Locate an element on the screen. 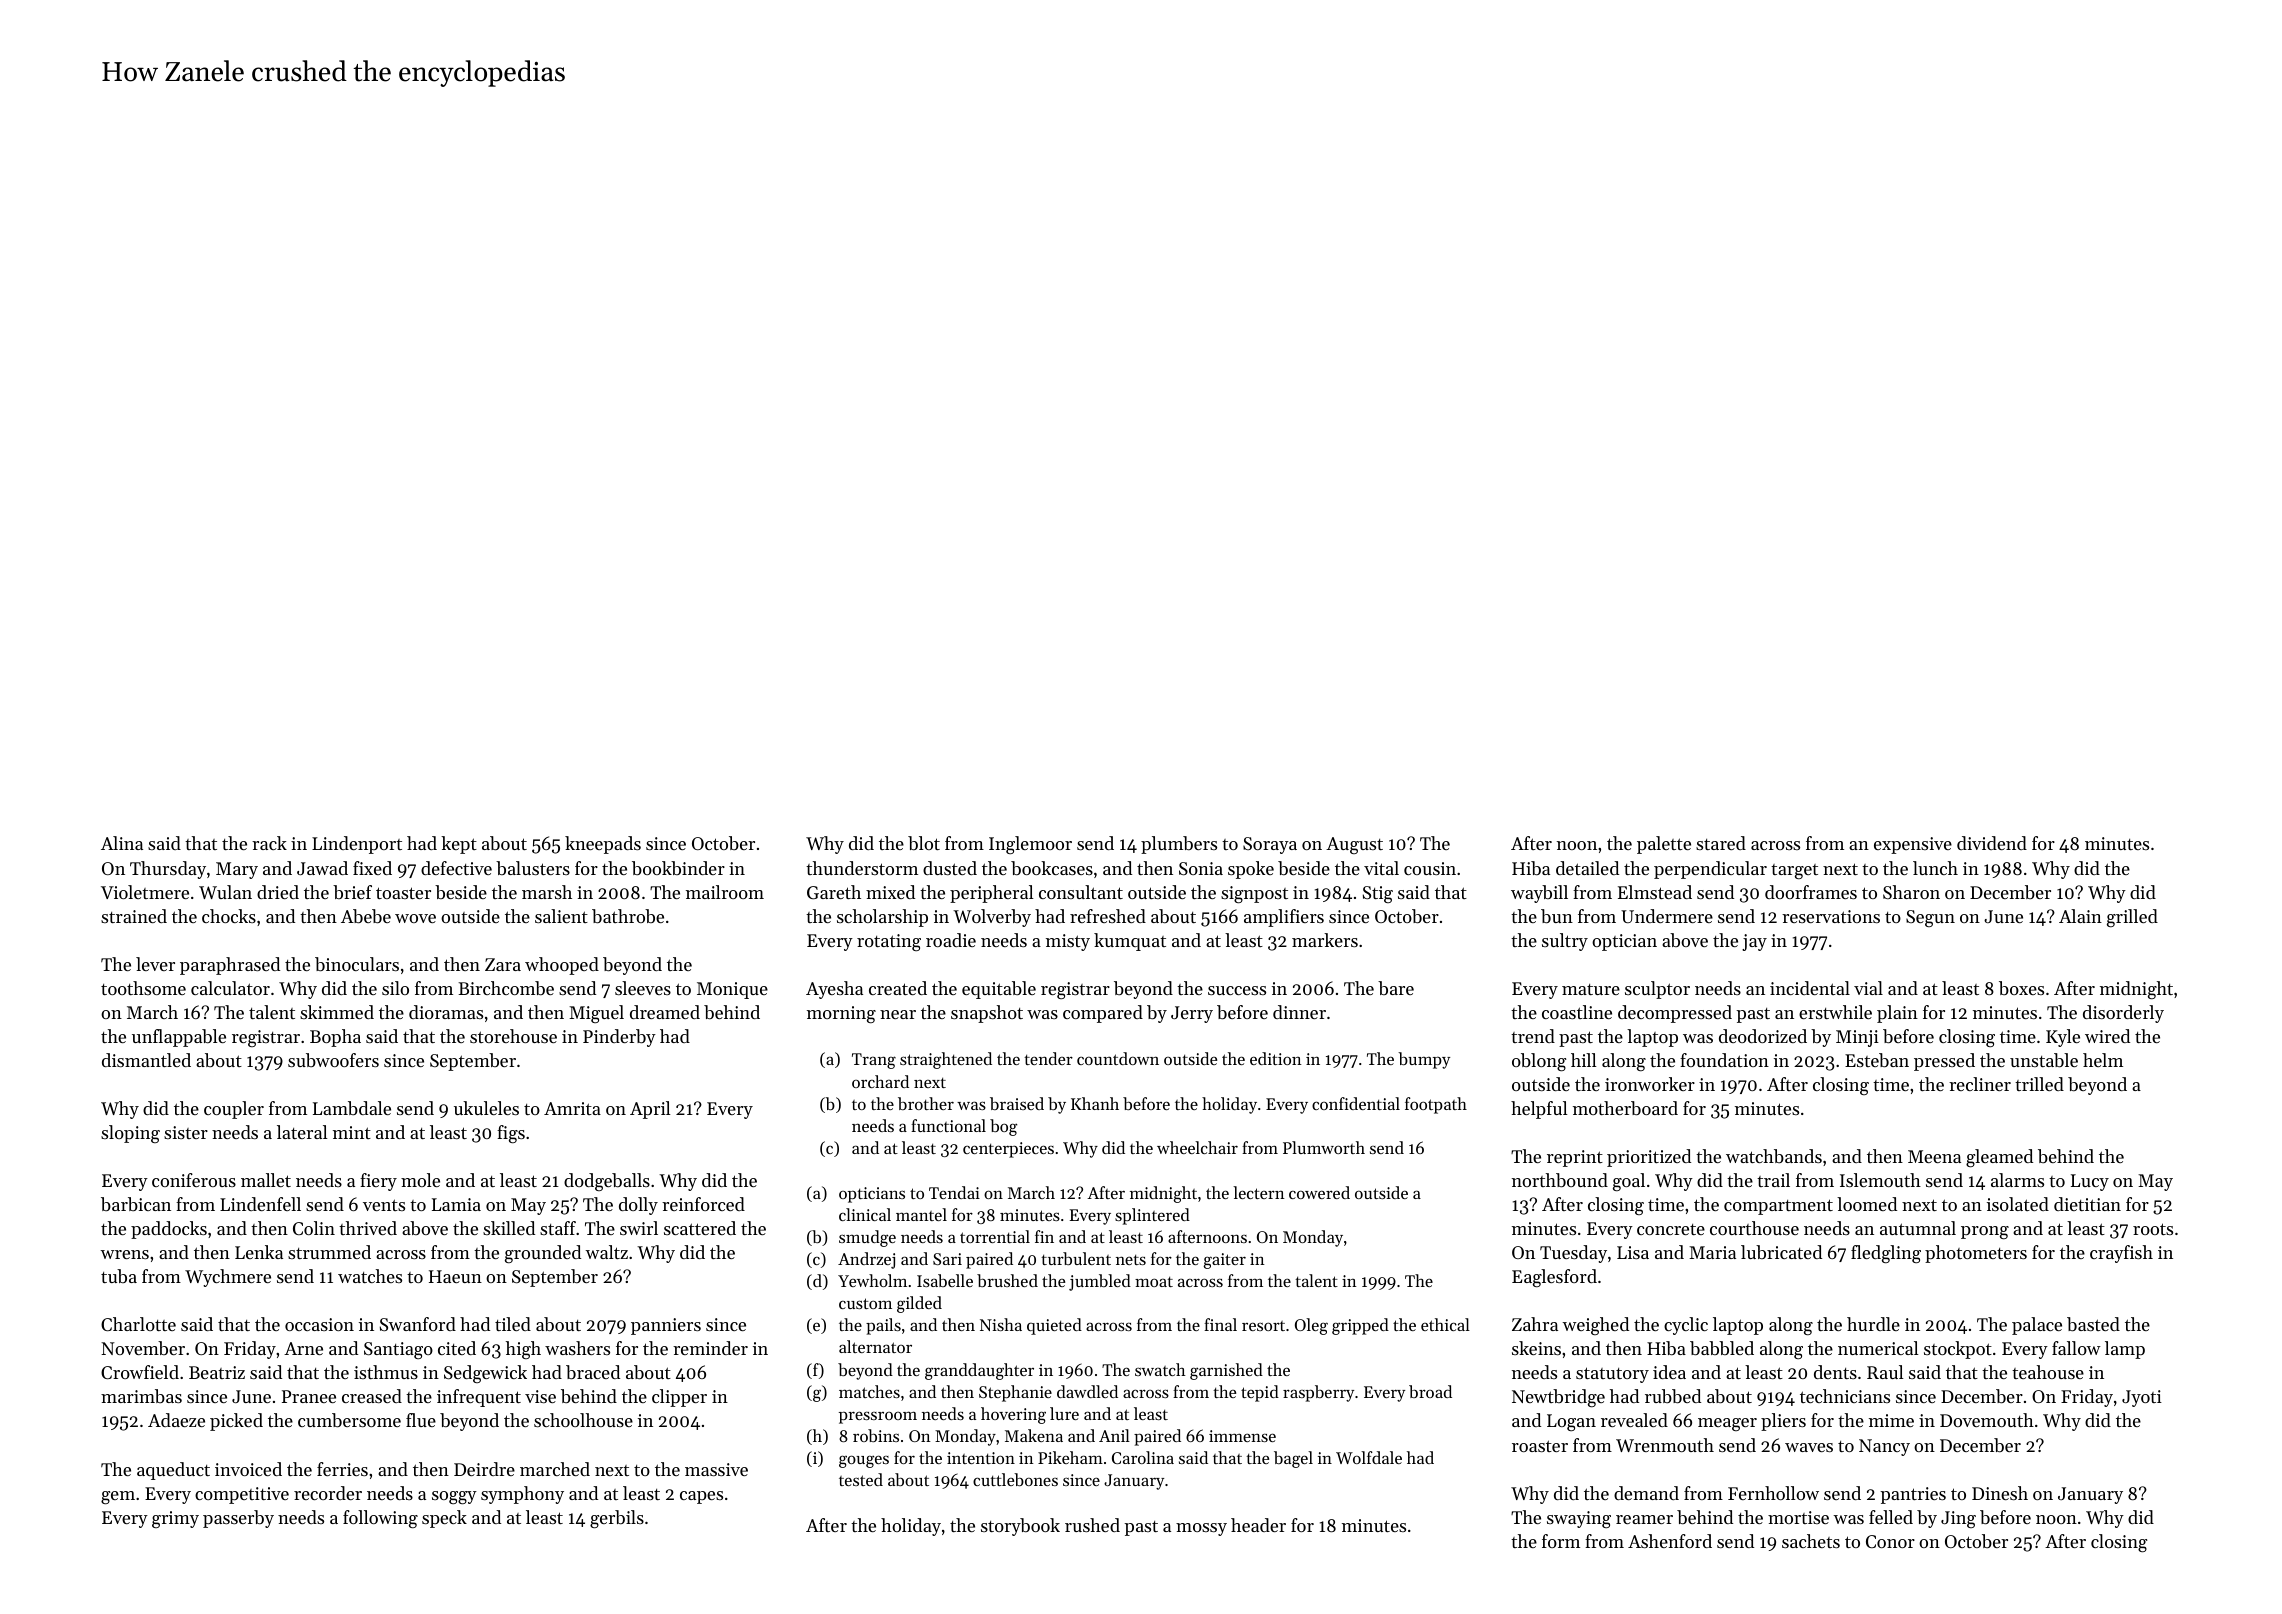  alternator is located at coordinates (875, 1346).
